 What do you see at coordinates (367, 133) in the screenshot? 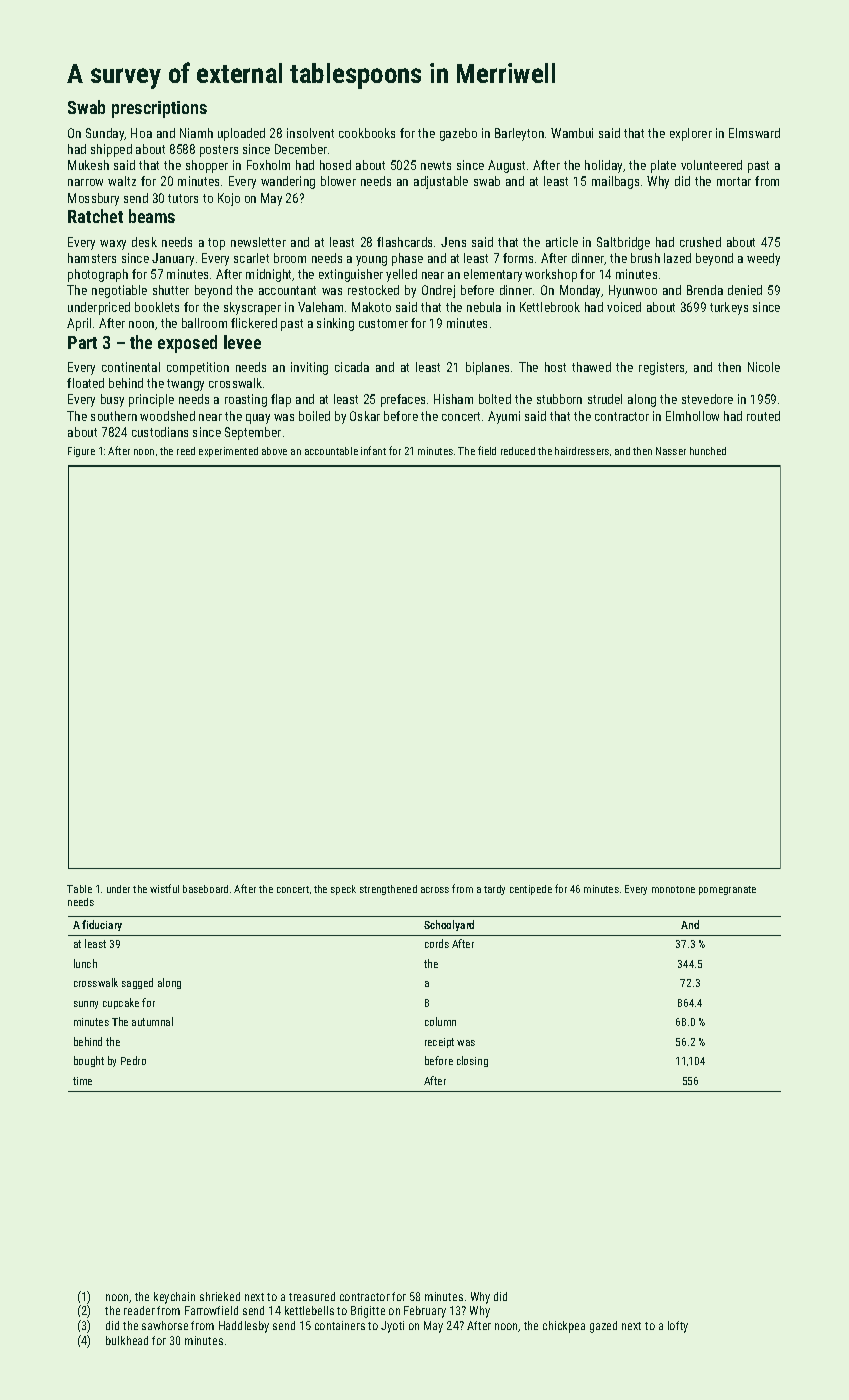
I see `cookbooks` at bounding box center [367, 133].
